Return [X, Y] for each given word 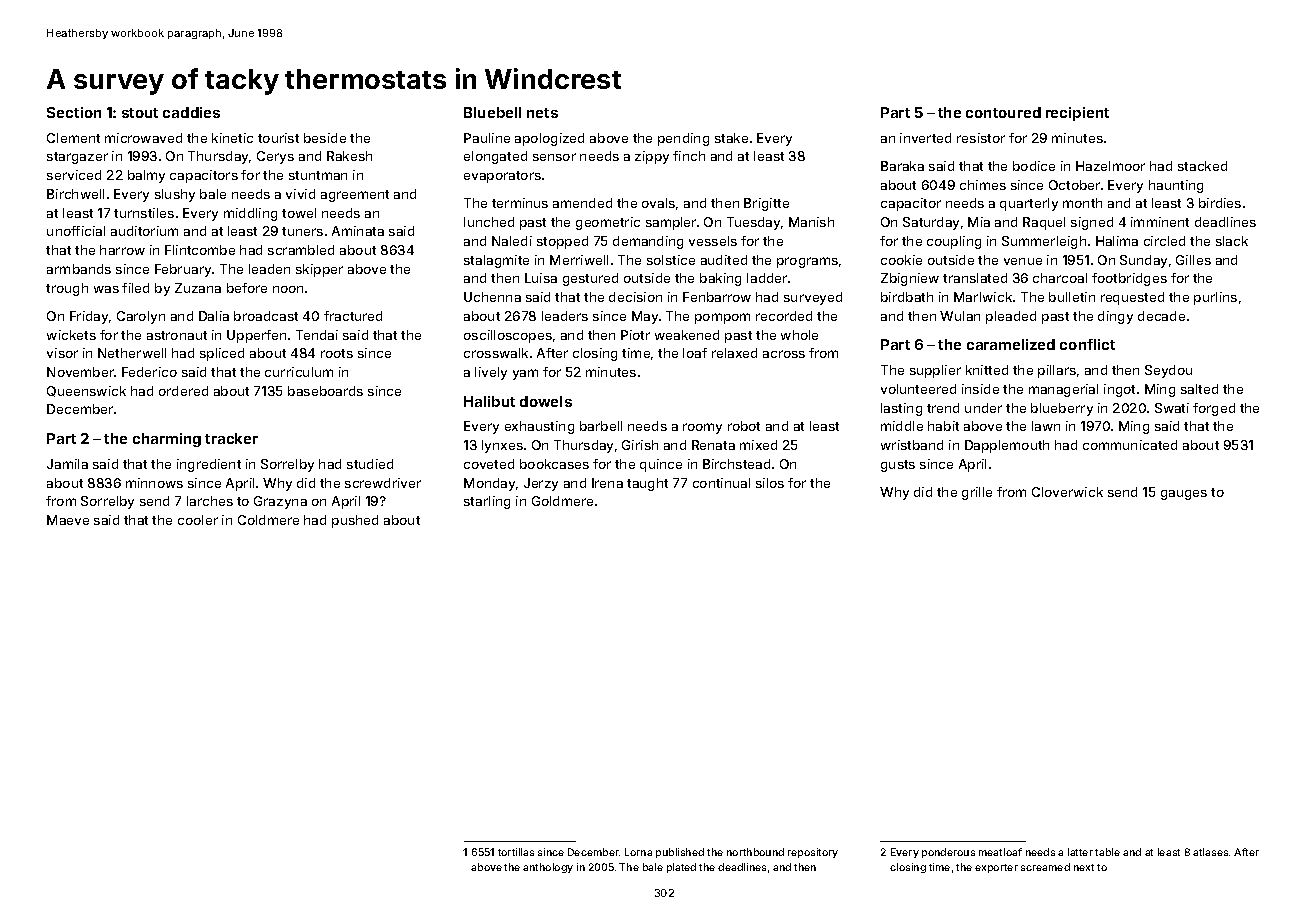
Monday [489, 484]
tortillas [516, 852]
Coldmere [268, 520]
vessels [713, 241]
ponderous [948, 853]
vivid [300, 194]
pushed [355, 521]
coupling [954, 242]
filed [135, 288]
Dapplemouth [1007, 446]
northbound [755, 852]
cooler [198, 520]
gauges [1184, 495]
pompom [722, 318]
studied [370, 464]
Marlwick [983, 297]
